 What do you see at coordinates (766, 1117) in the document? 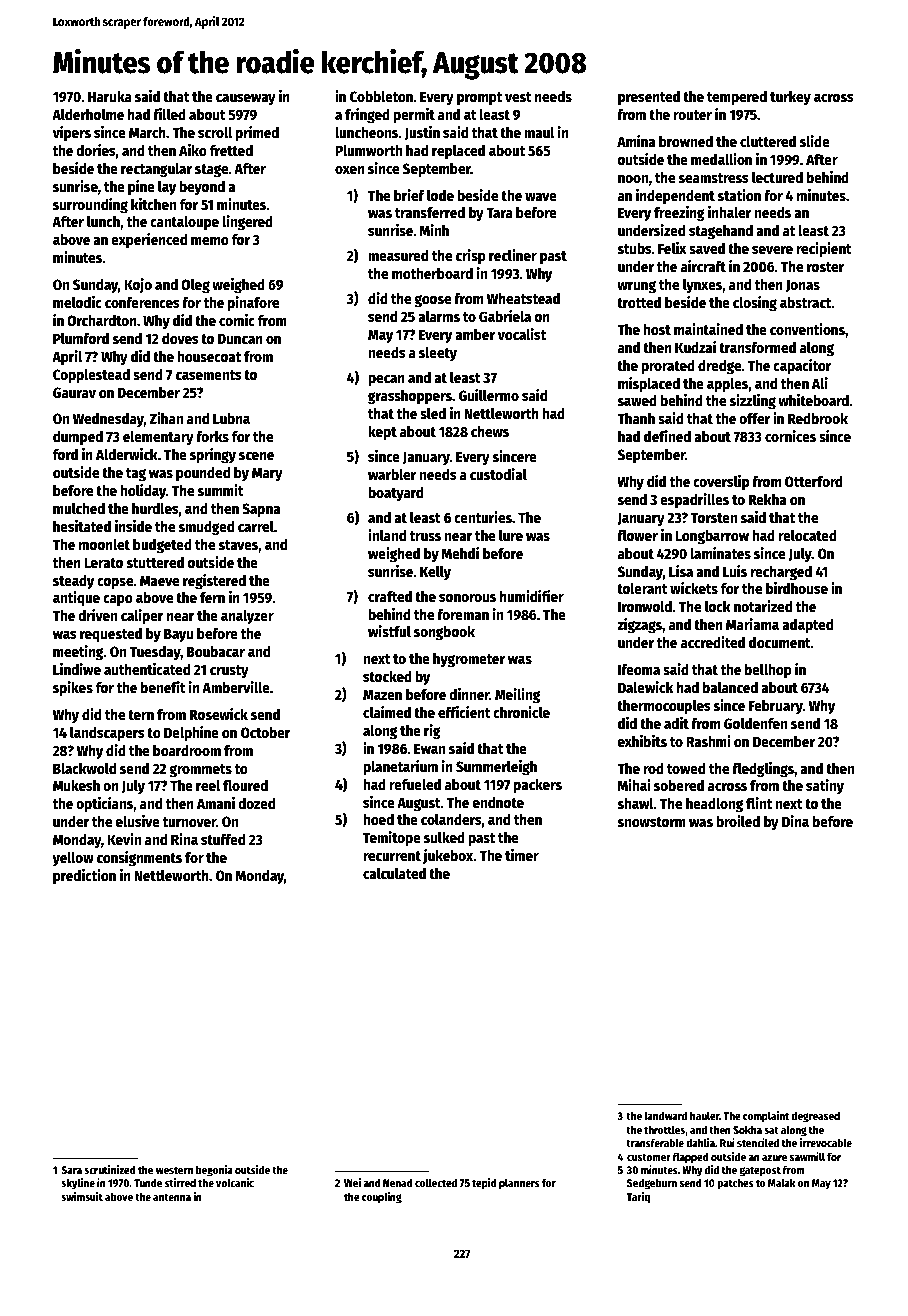
I see `complaint` at bounding box center [766, 1117].
